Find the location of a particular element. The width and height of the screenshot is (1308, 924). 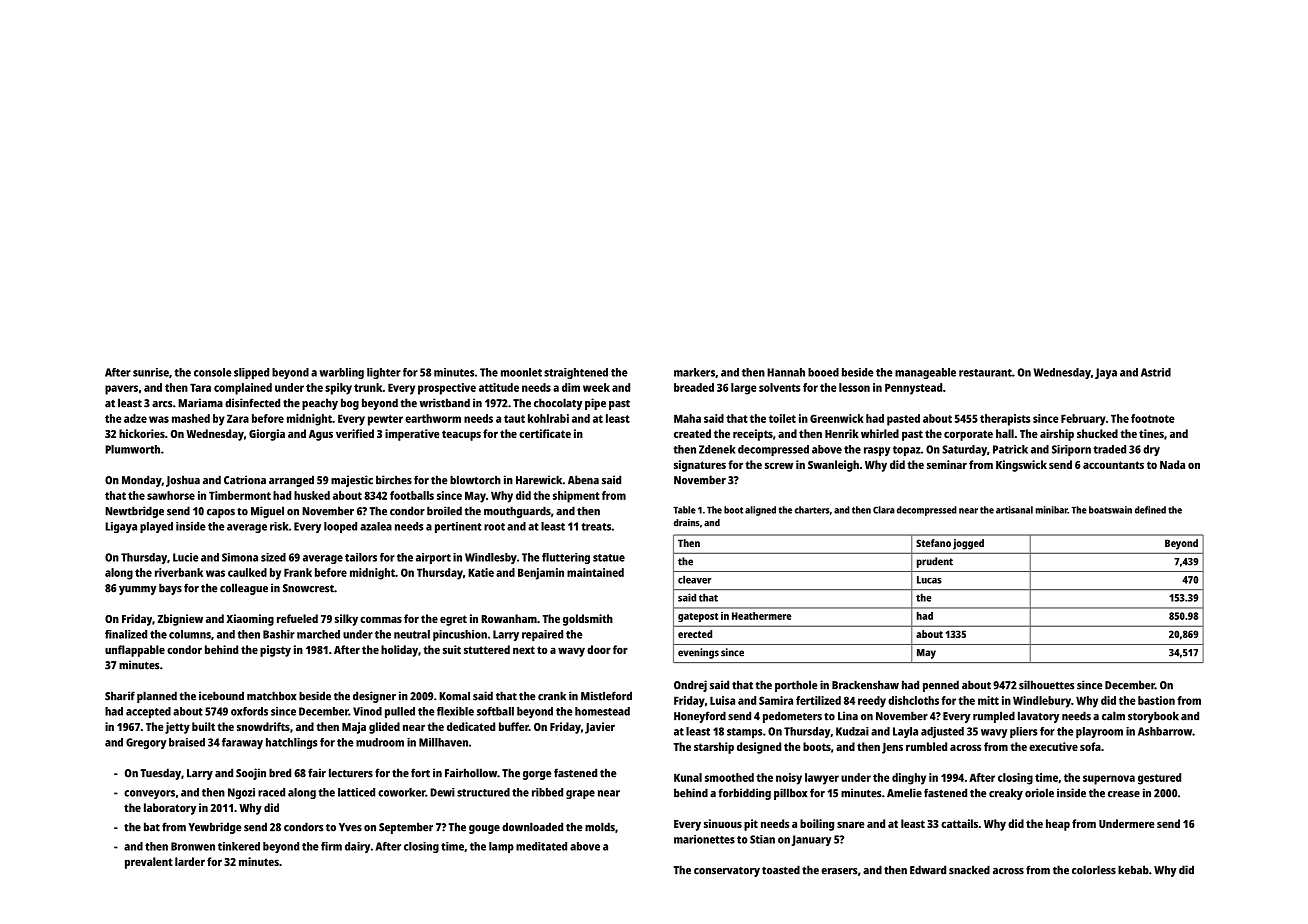

unflappable is located at coordinates (135, 651).
